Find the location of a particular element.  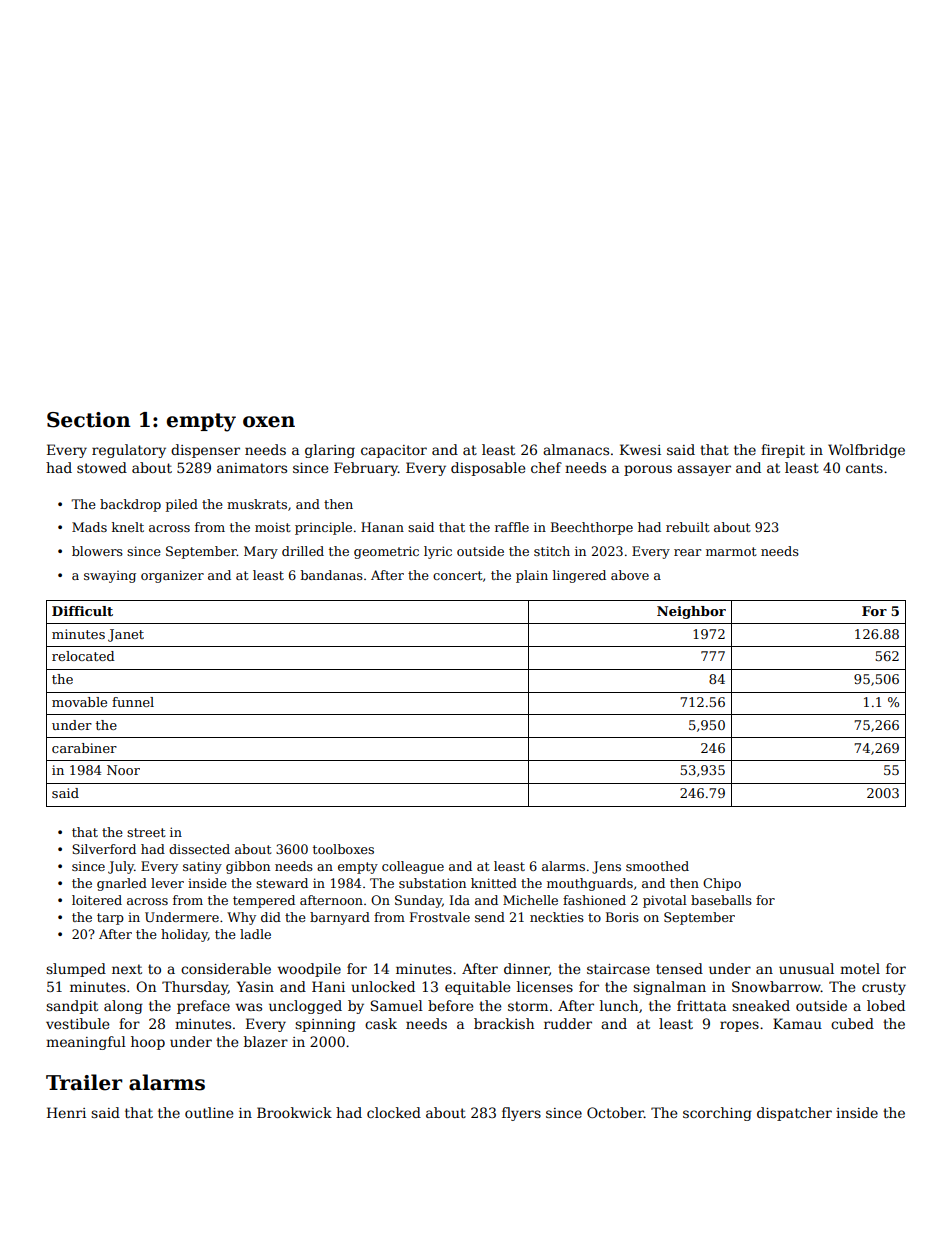

Noor is located at coordinates (123, 770).
